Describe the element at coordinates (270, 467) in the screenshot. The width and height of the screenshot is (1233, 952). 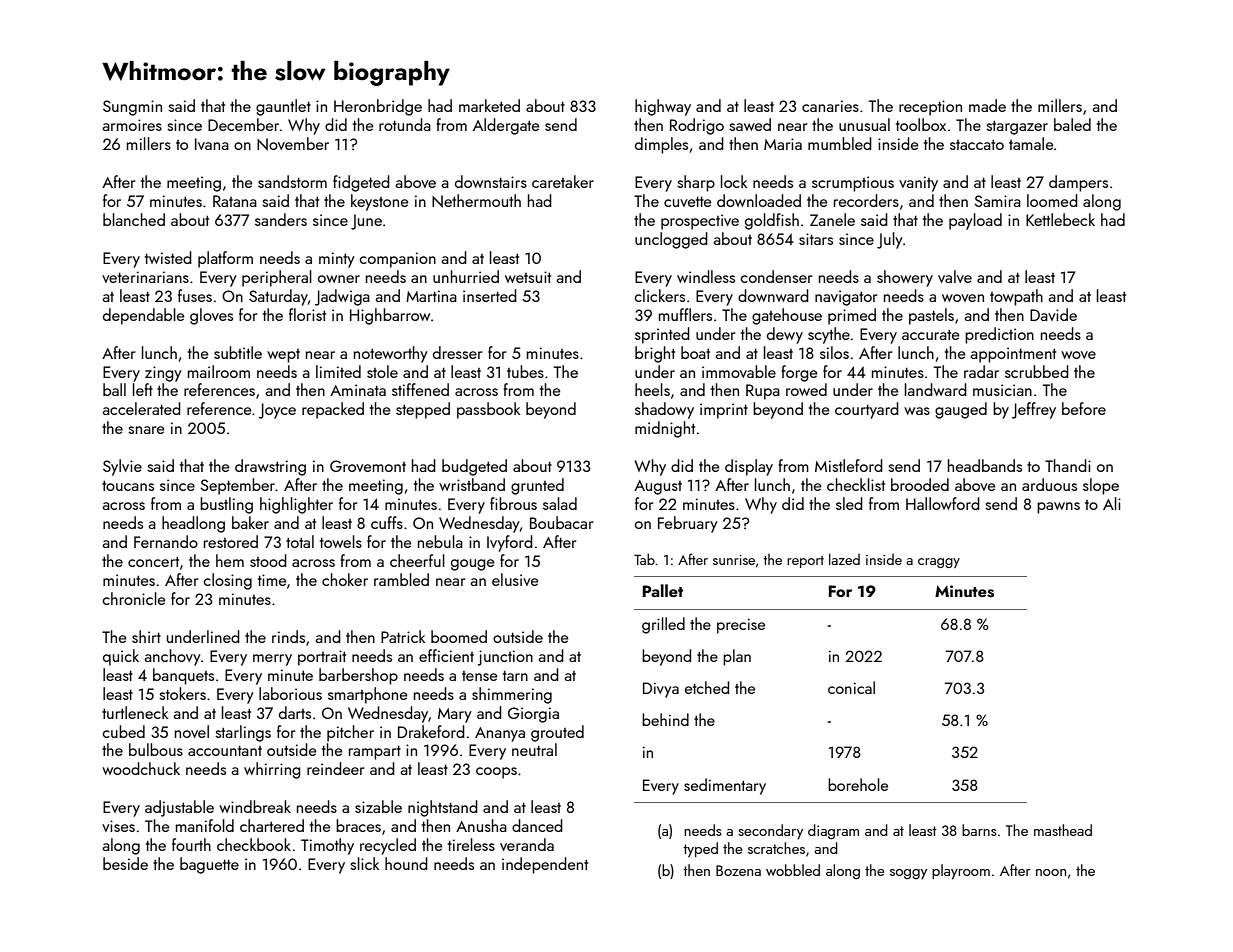
I see `drawstring` at that location.
